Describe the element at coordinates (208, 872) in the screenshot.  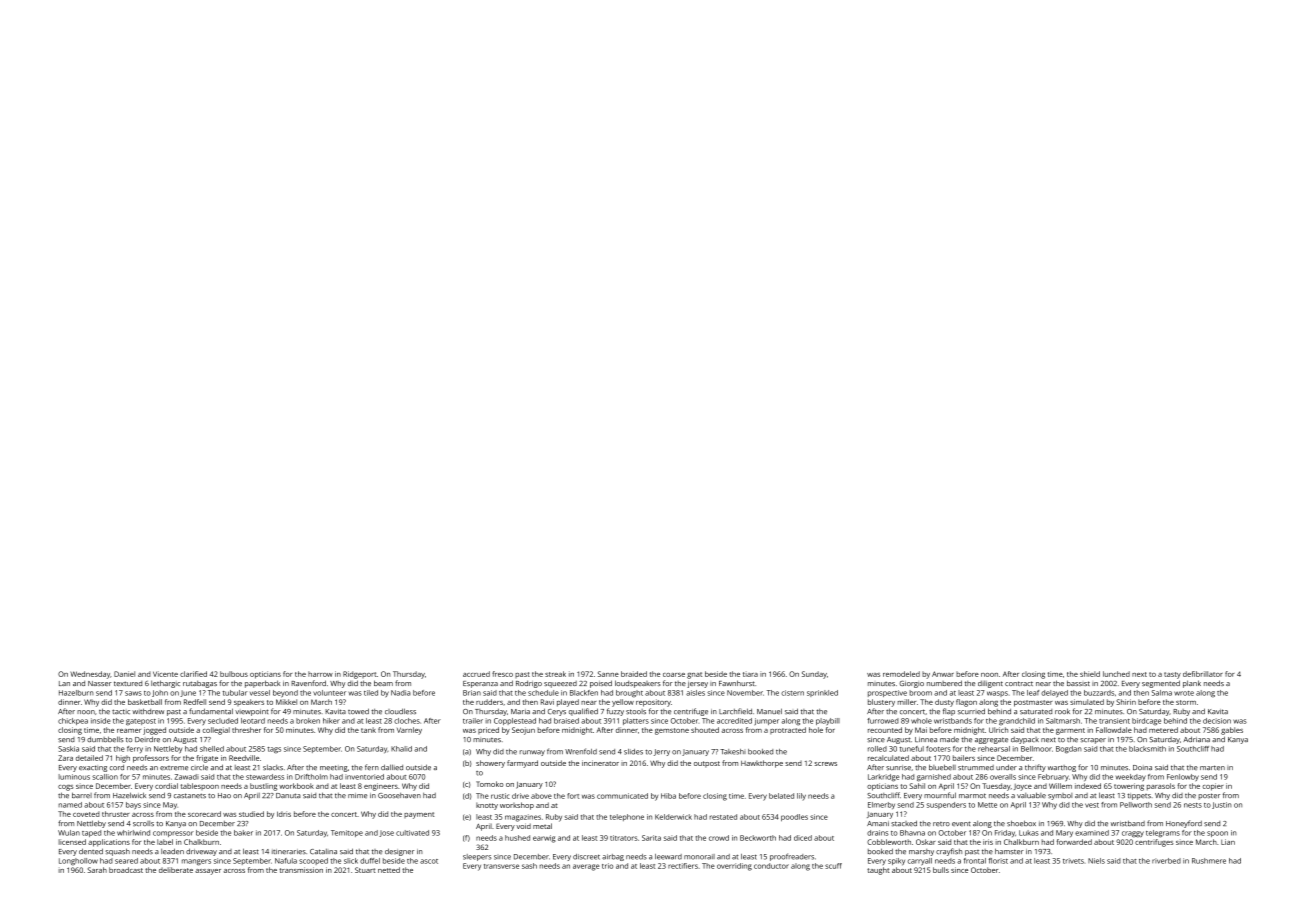
I see `assayer` at that location.
